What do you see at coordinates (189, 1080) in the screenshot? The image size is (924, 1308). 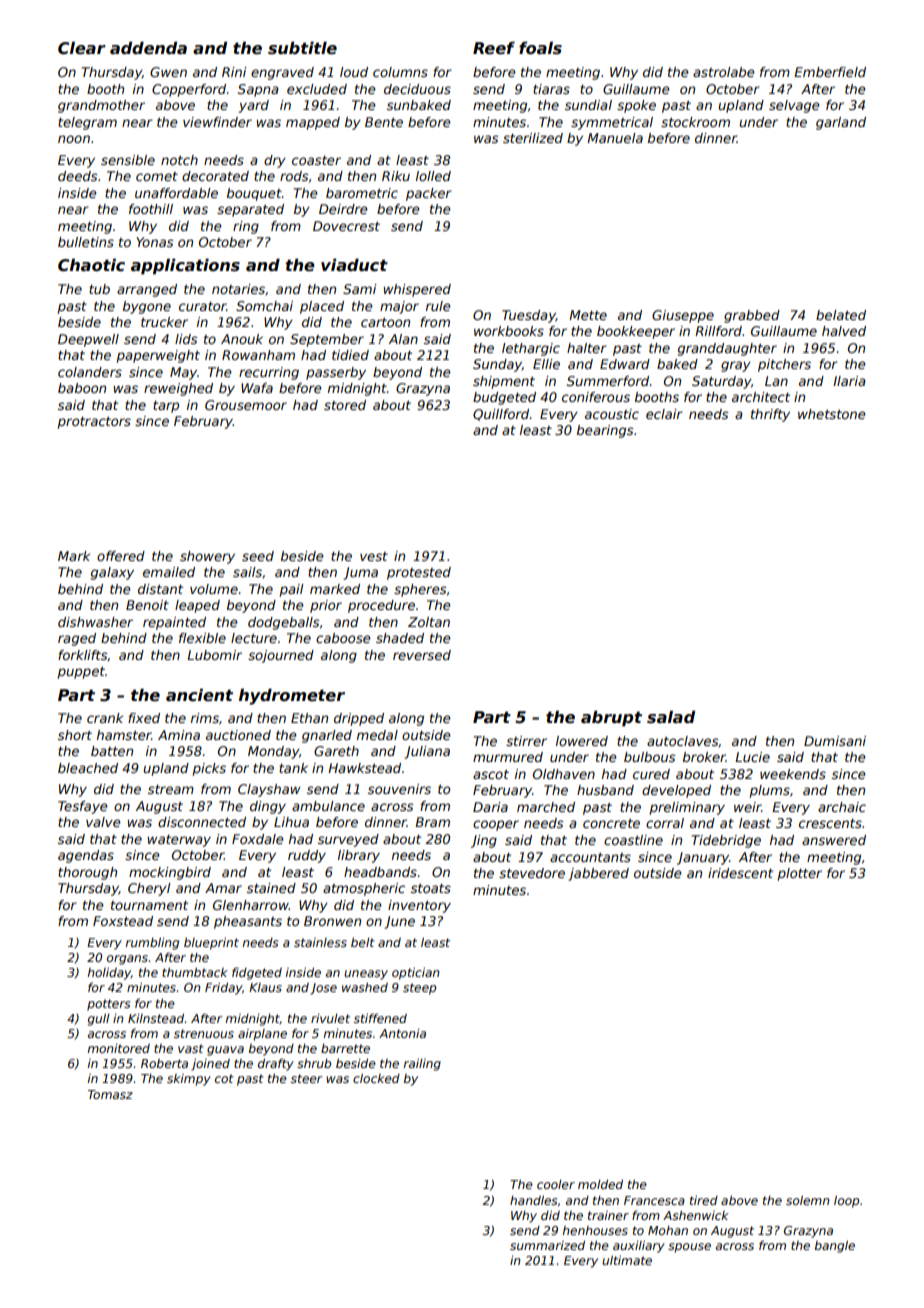 I see `skimpy` at bounding box center [189, 1080].
